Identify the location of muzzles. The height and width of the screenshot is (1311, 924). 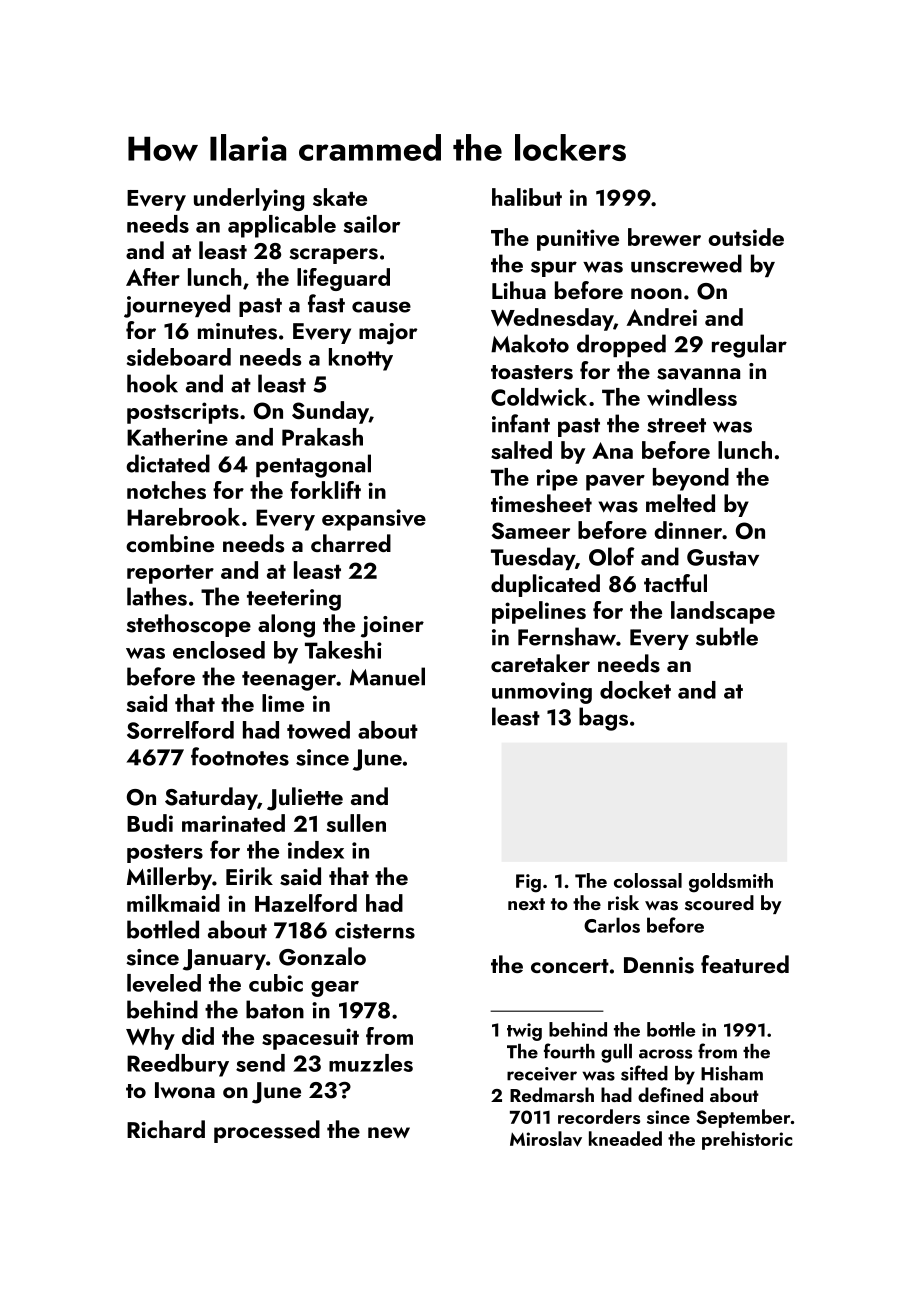
(371, 1063).
